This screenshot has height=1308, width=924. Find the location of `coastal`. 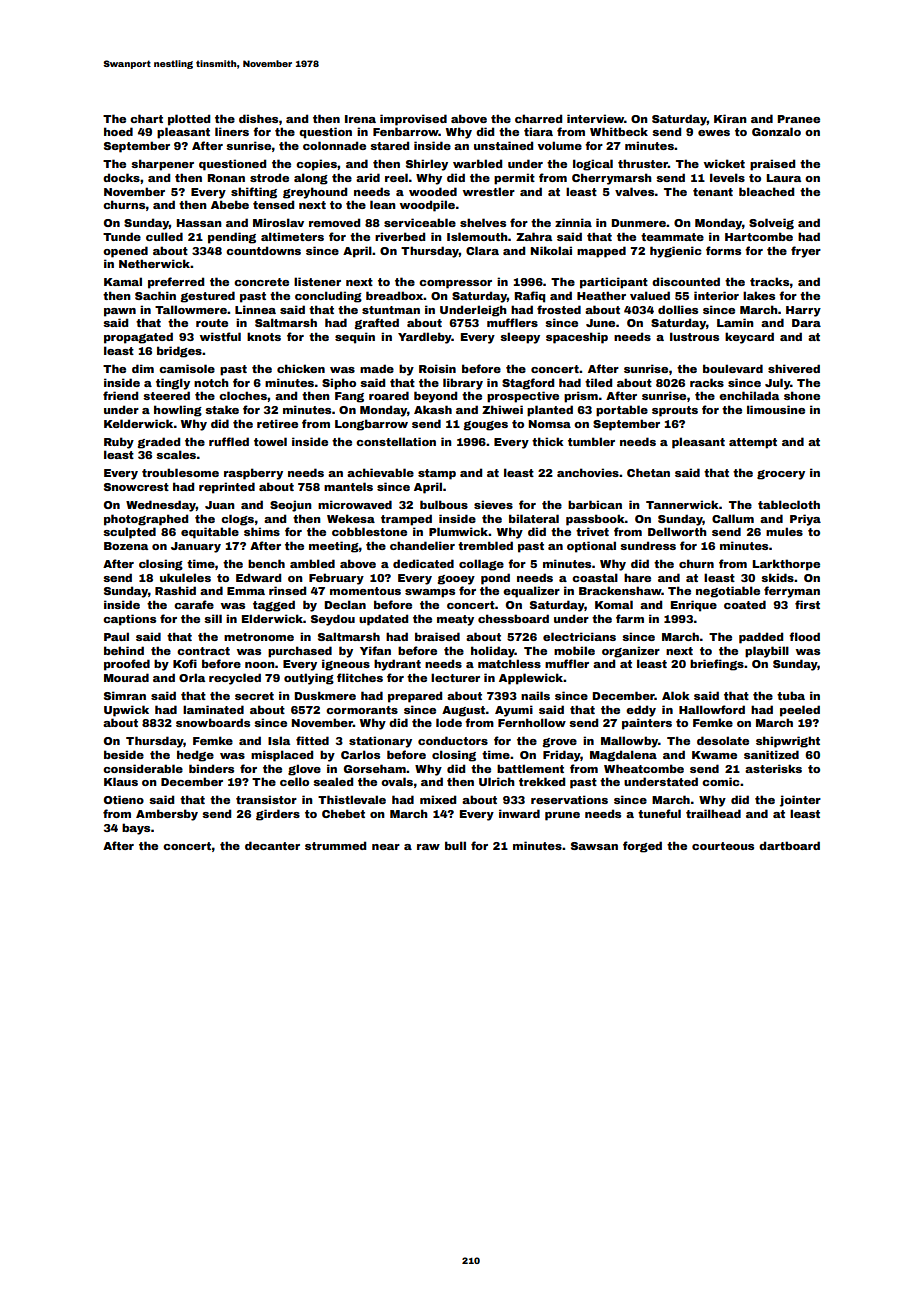

coastal is located at coordinates (595, 577).
